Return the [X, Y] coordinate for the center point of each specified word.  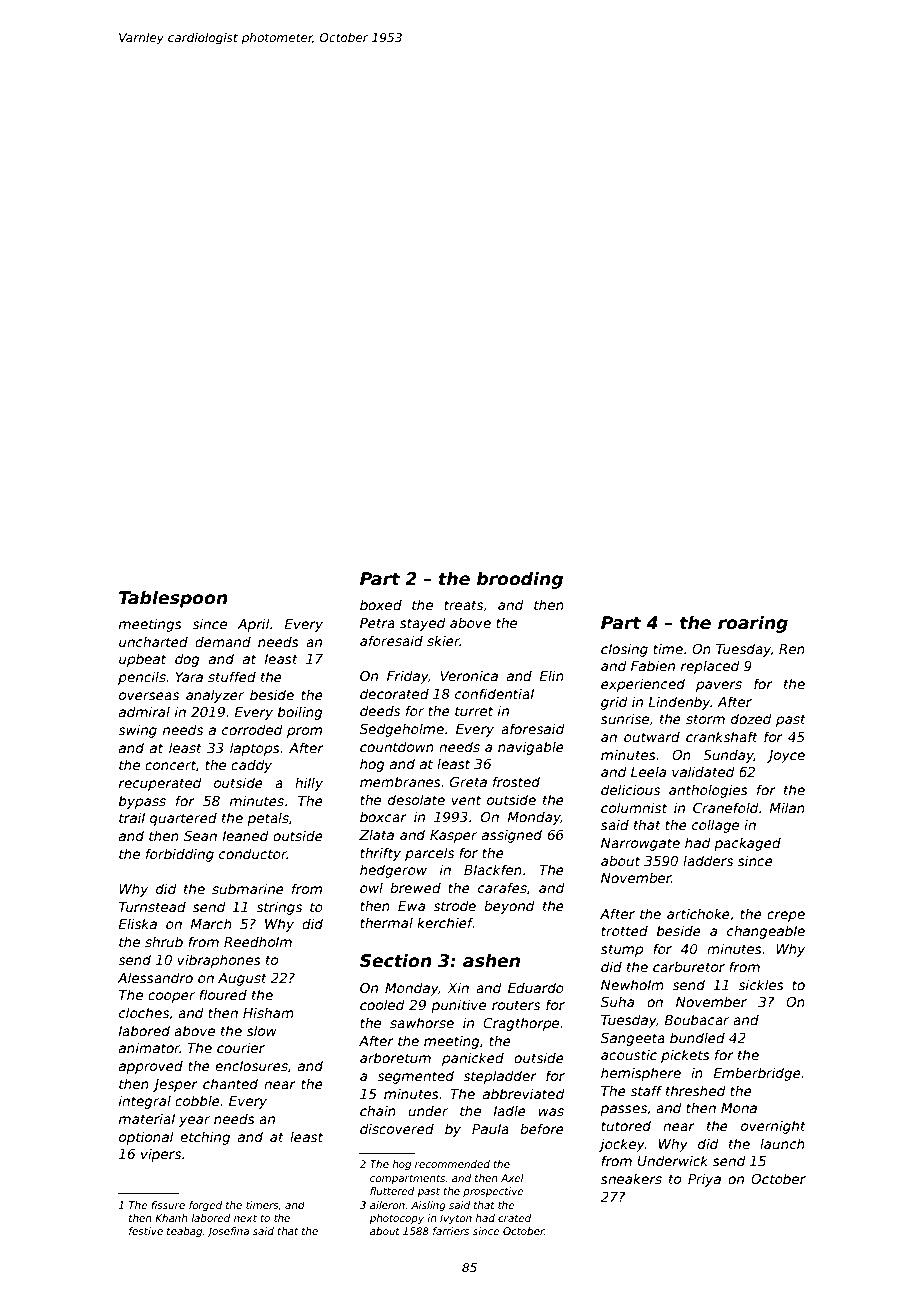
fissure [168, 1205]
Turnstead [152, 906]
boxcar [383, 816]
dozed [751, 718]
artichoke [698, 913]
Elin [551, 675]
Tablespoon [173, 599]
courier [241, 1047]
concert [170, 765]
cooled [382, 1004]
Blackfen [493, 869]
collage [715, 826]
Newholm [632, 984]
